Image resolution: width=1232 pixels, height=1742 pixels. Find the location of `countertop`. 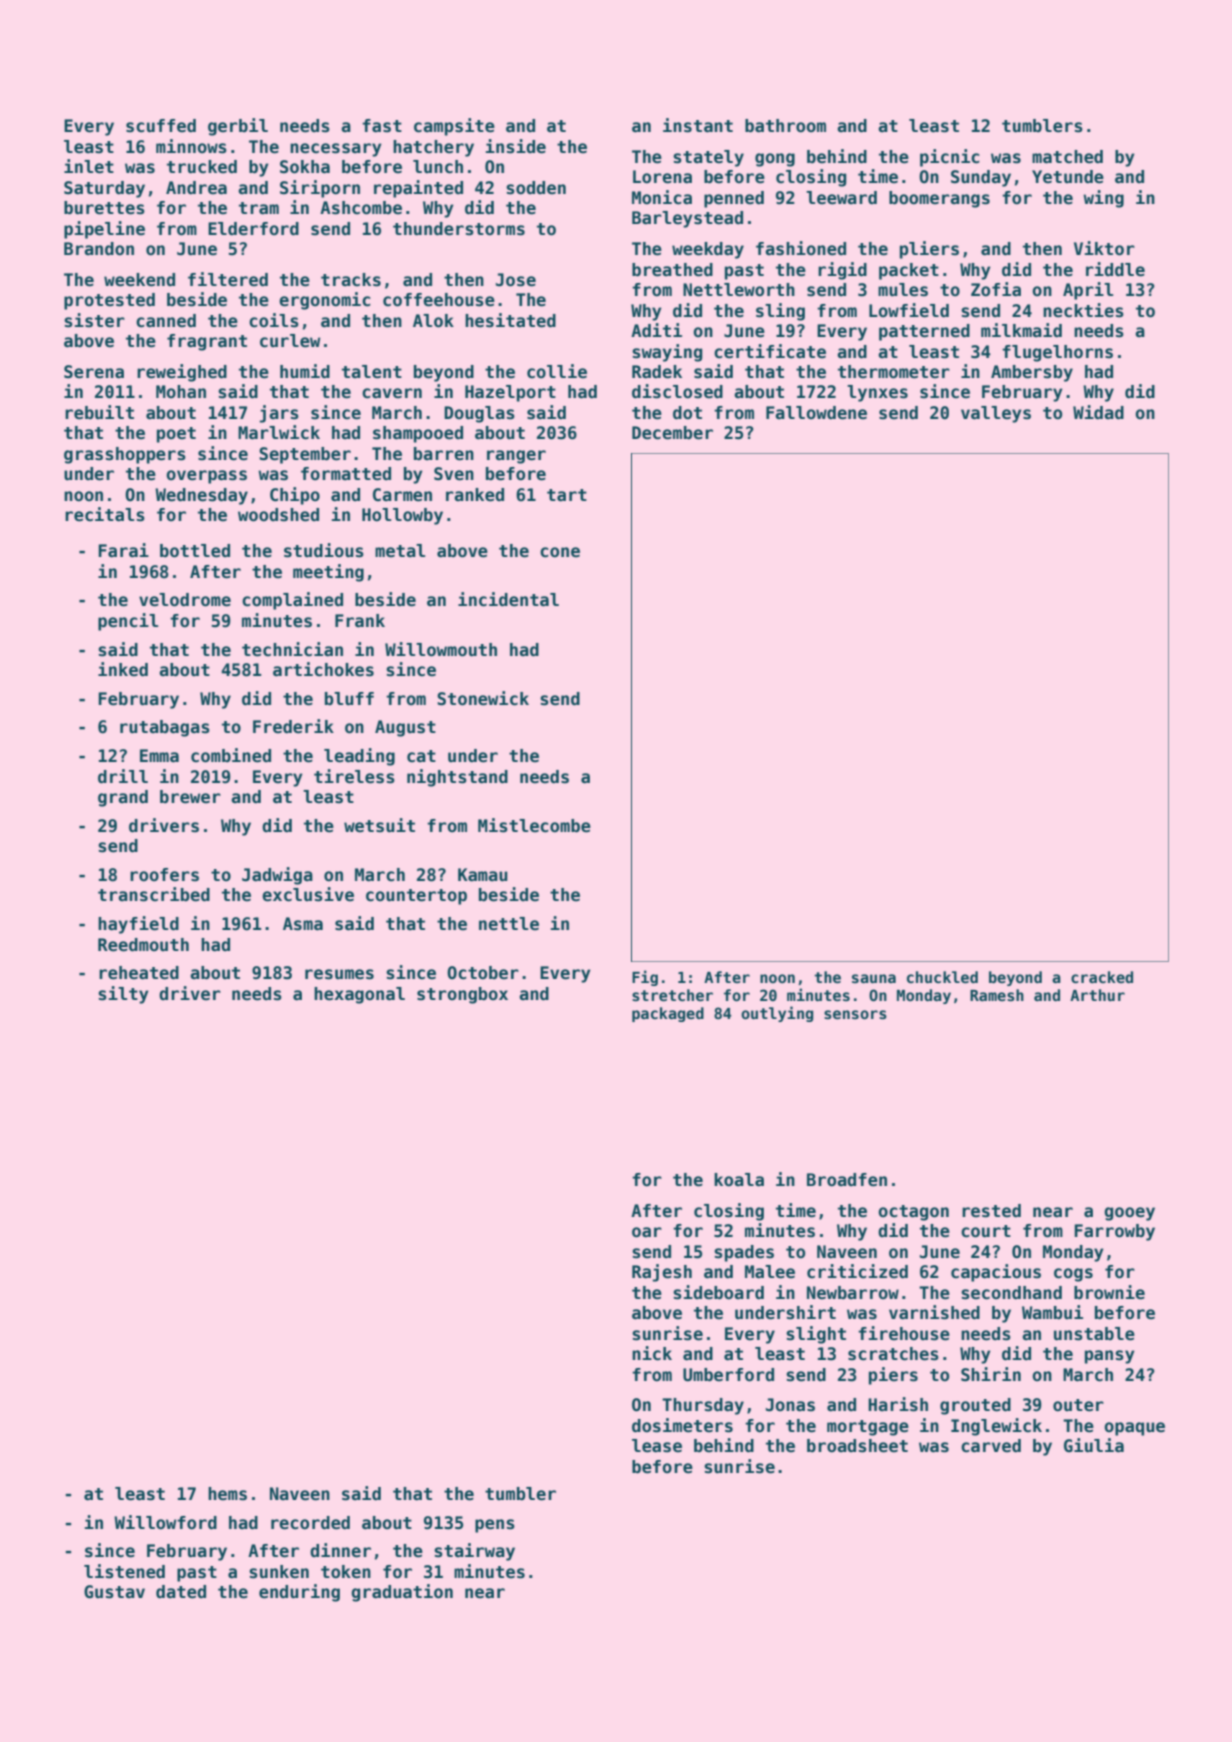

countertop is located at coordinates (416, 897).
